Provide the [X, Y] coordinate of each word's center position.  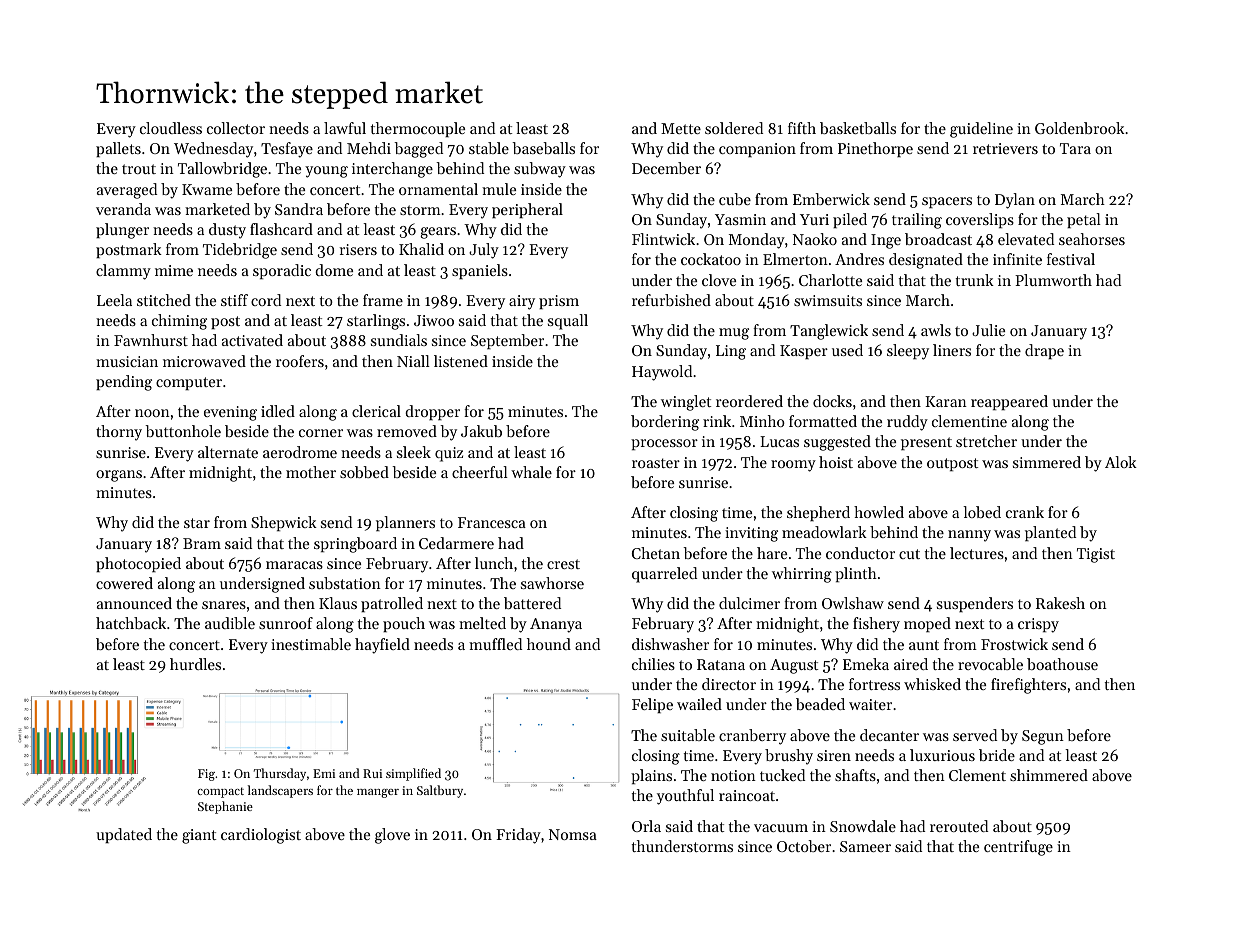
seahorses [1092, 239]
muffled [495, 644]
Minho [762, 421]
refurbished [671, 300]
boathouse [1062, 664]
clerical [376, 411]
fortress [874, 684]
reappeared [1009, 402]
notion [733, 775]
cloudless [171, 128]
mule [499, 189]
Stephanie [225, 807]
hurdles [195, 664]
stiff [234, 300]
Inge [886, 241]
